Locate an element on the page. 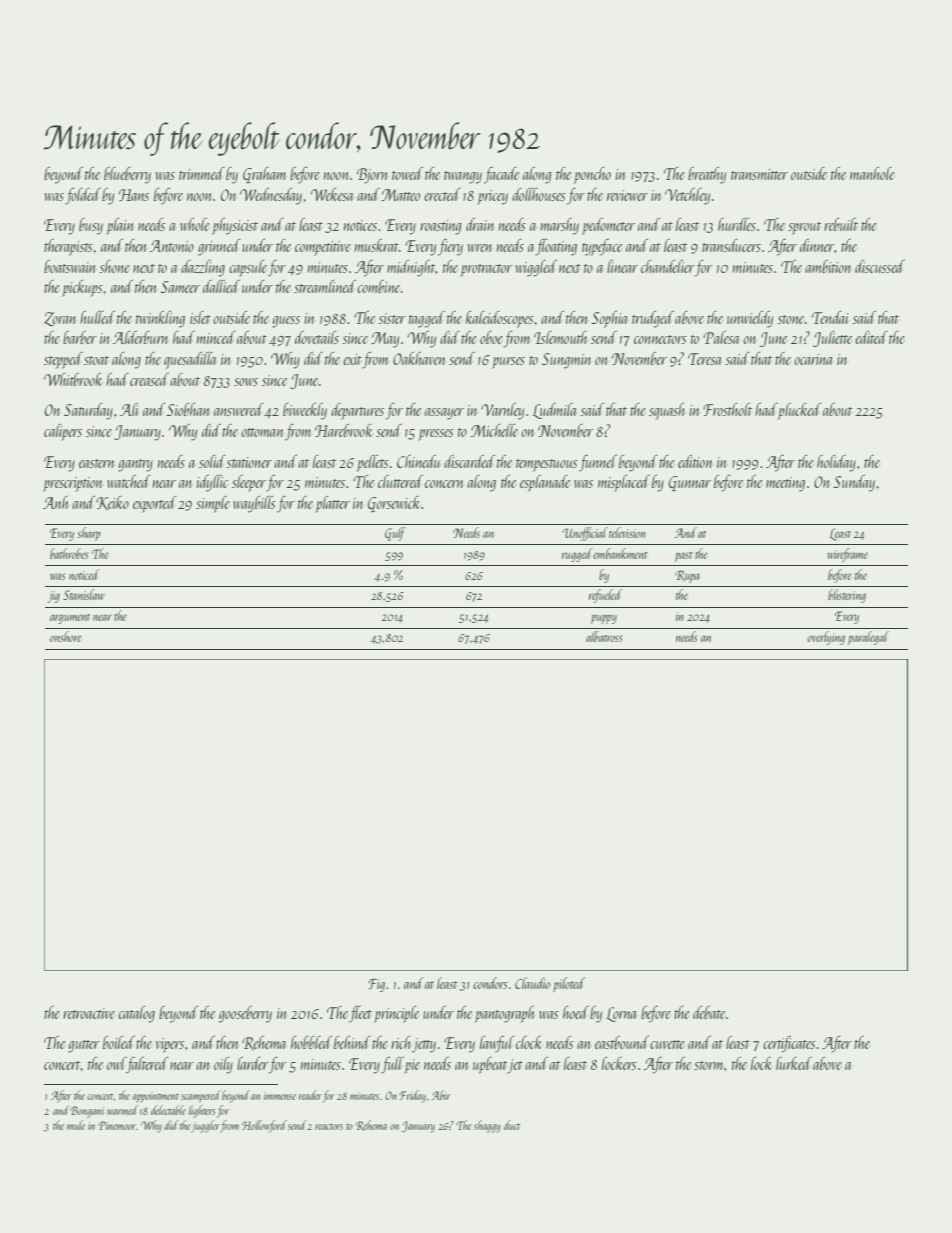 The width and height of the document is (952, 1233). discarded is located at coordinates (469, 461).
